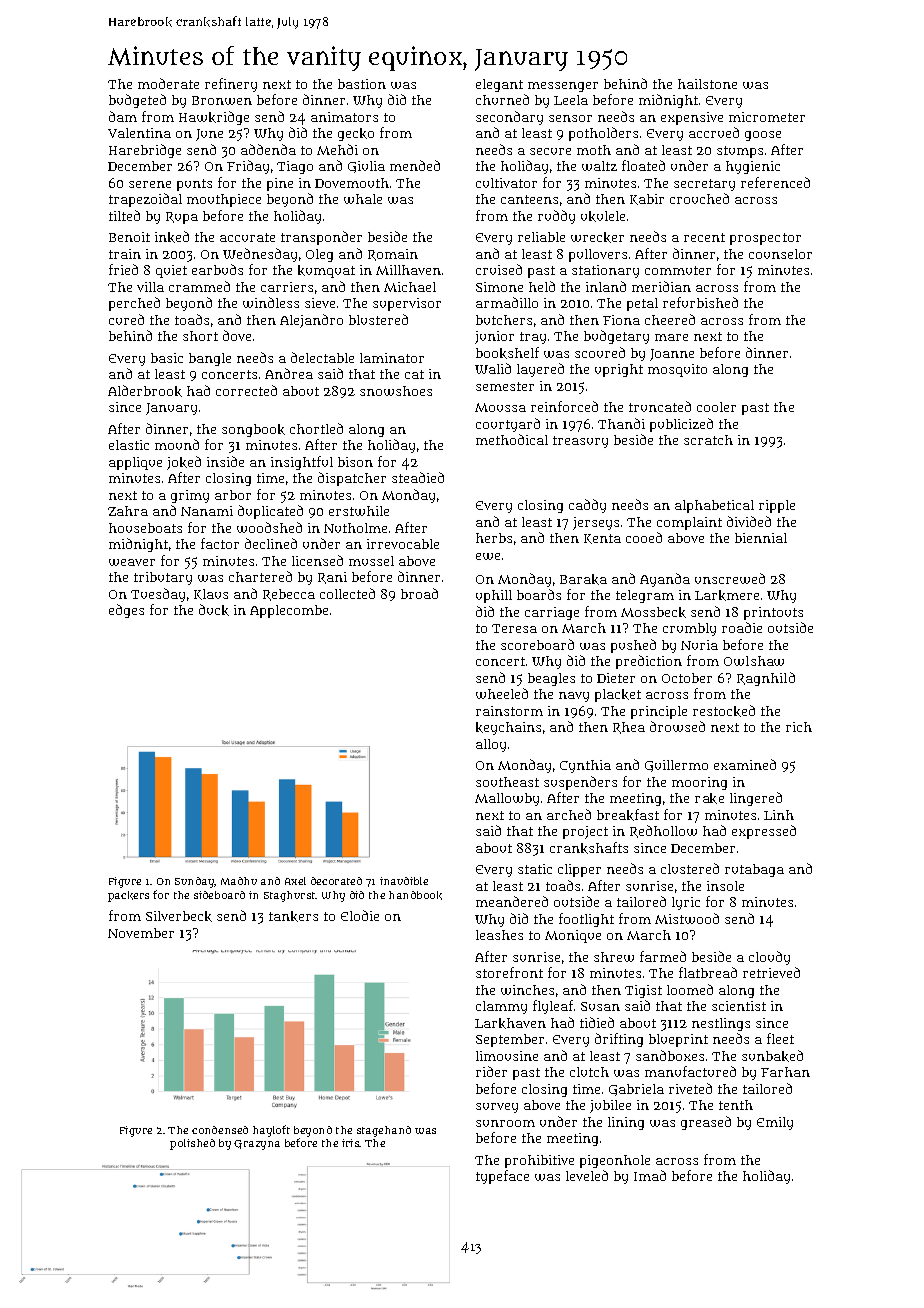 The width and height of the document is (924, 1308). What do you see at coordinates (619, 370) in the document?
I see `upright` at bounding box center [619, 370].
